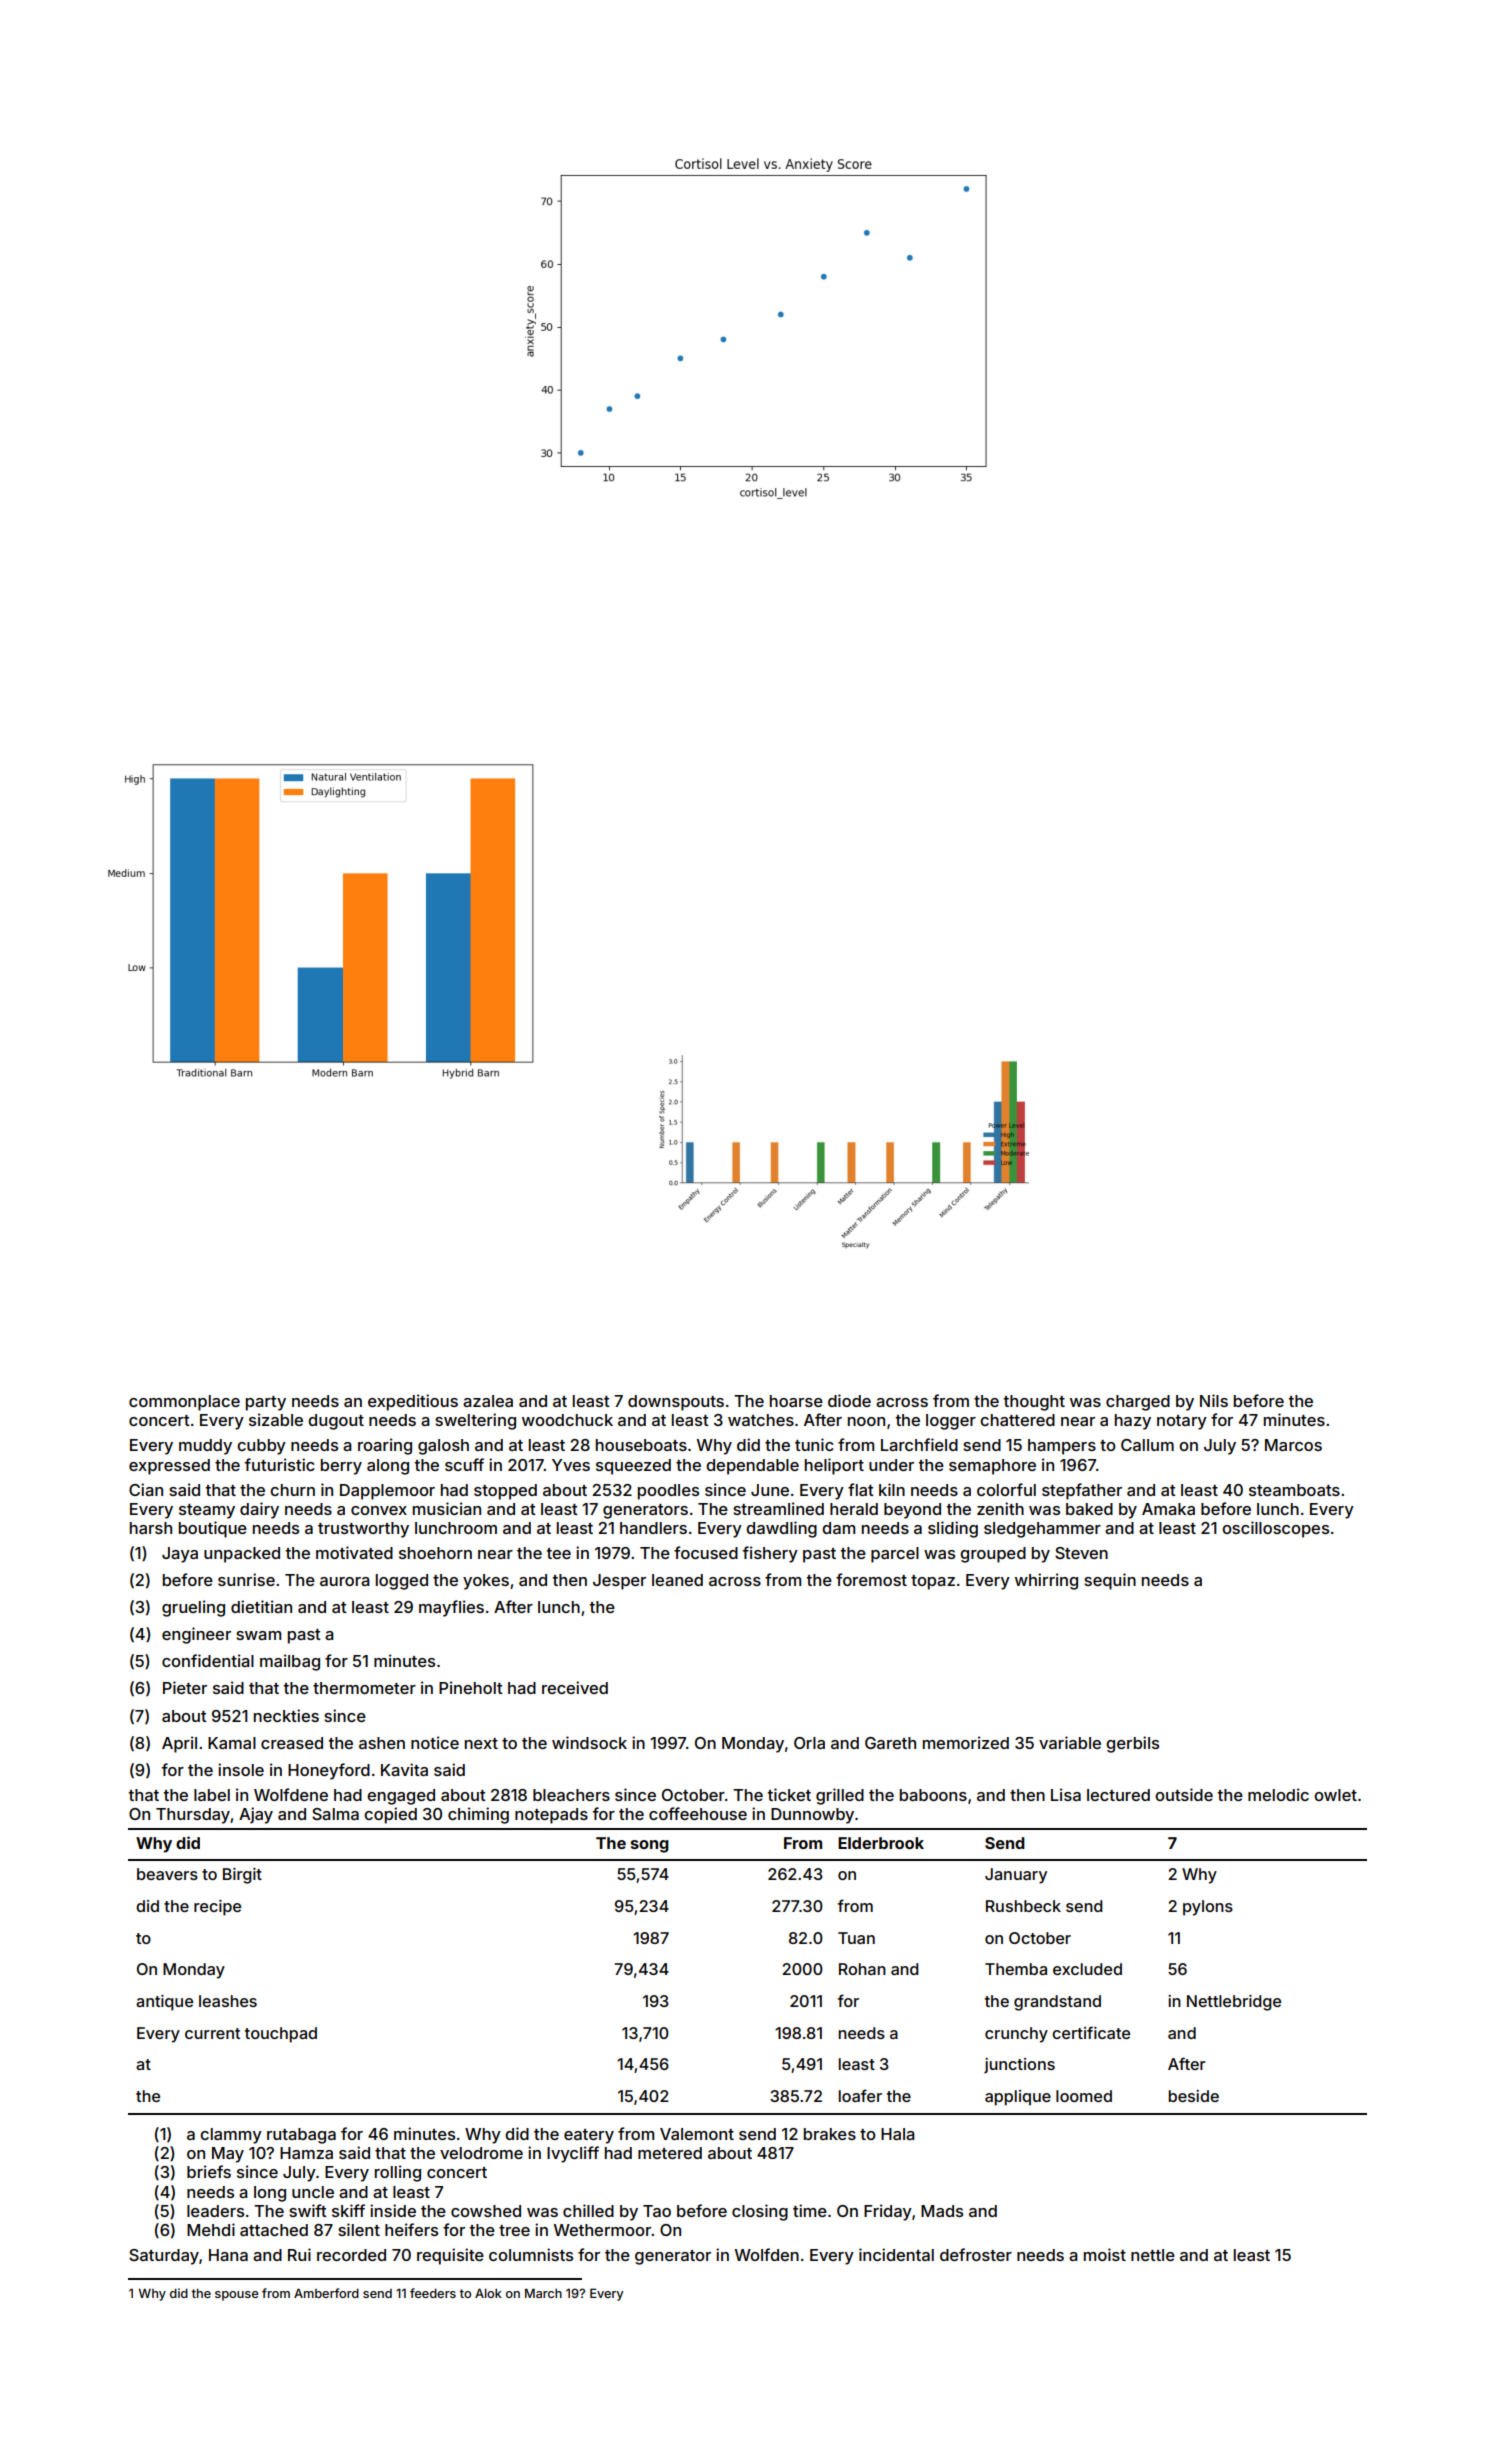 Image resolution: width=1496 pixels, height=2464 pixels. I want to click on Kamal, so click(232, 1743).
